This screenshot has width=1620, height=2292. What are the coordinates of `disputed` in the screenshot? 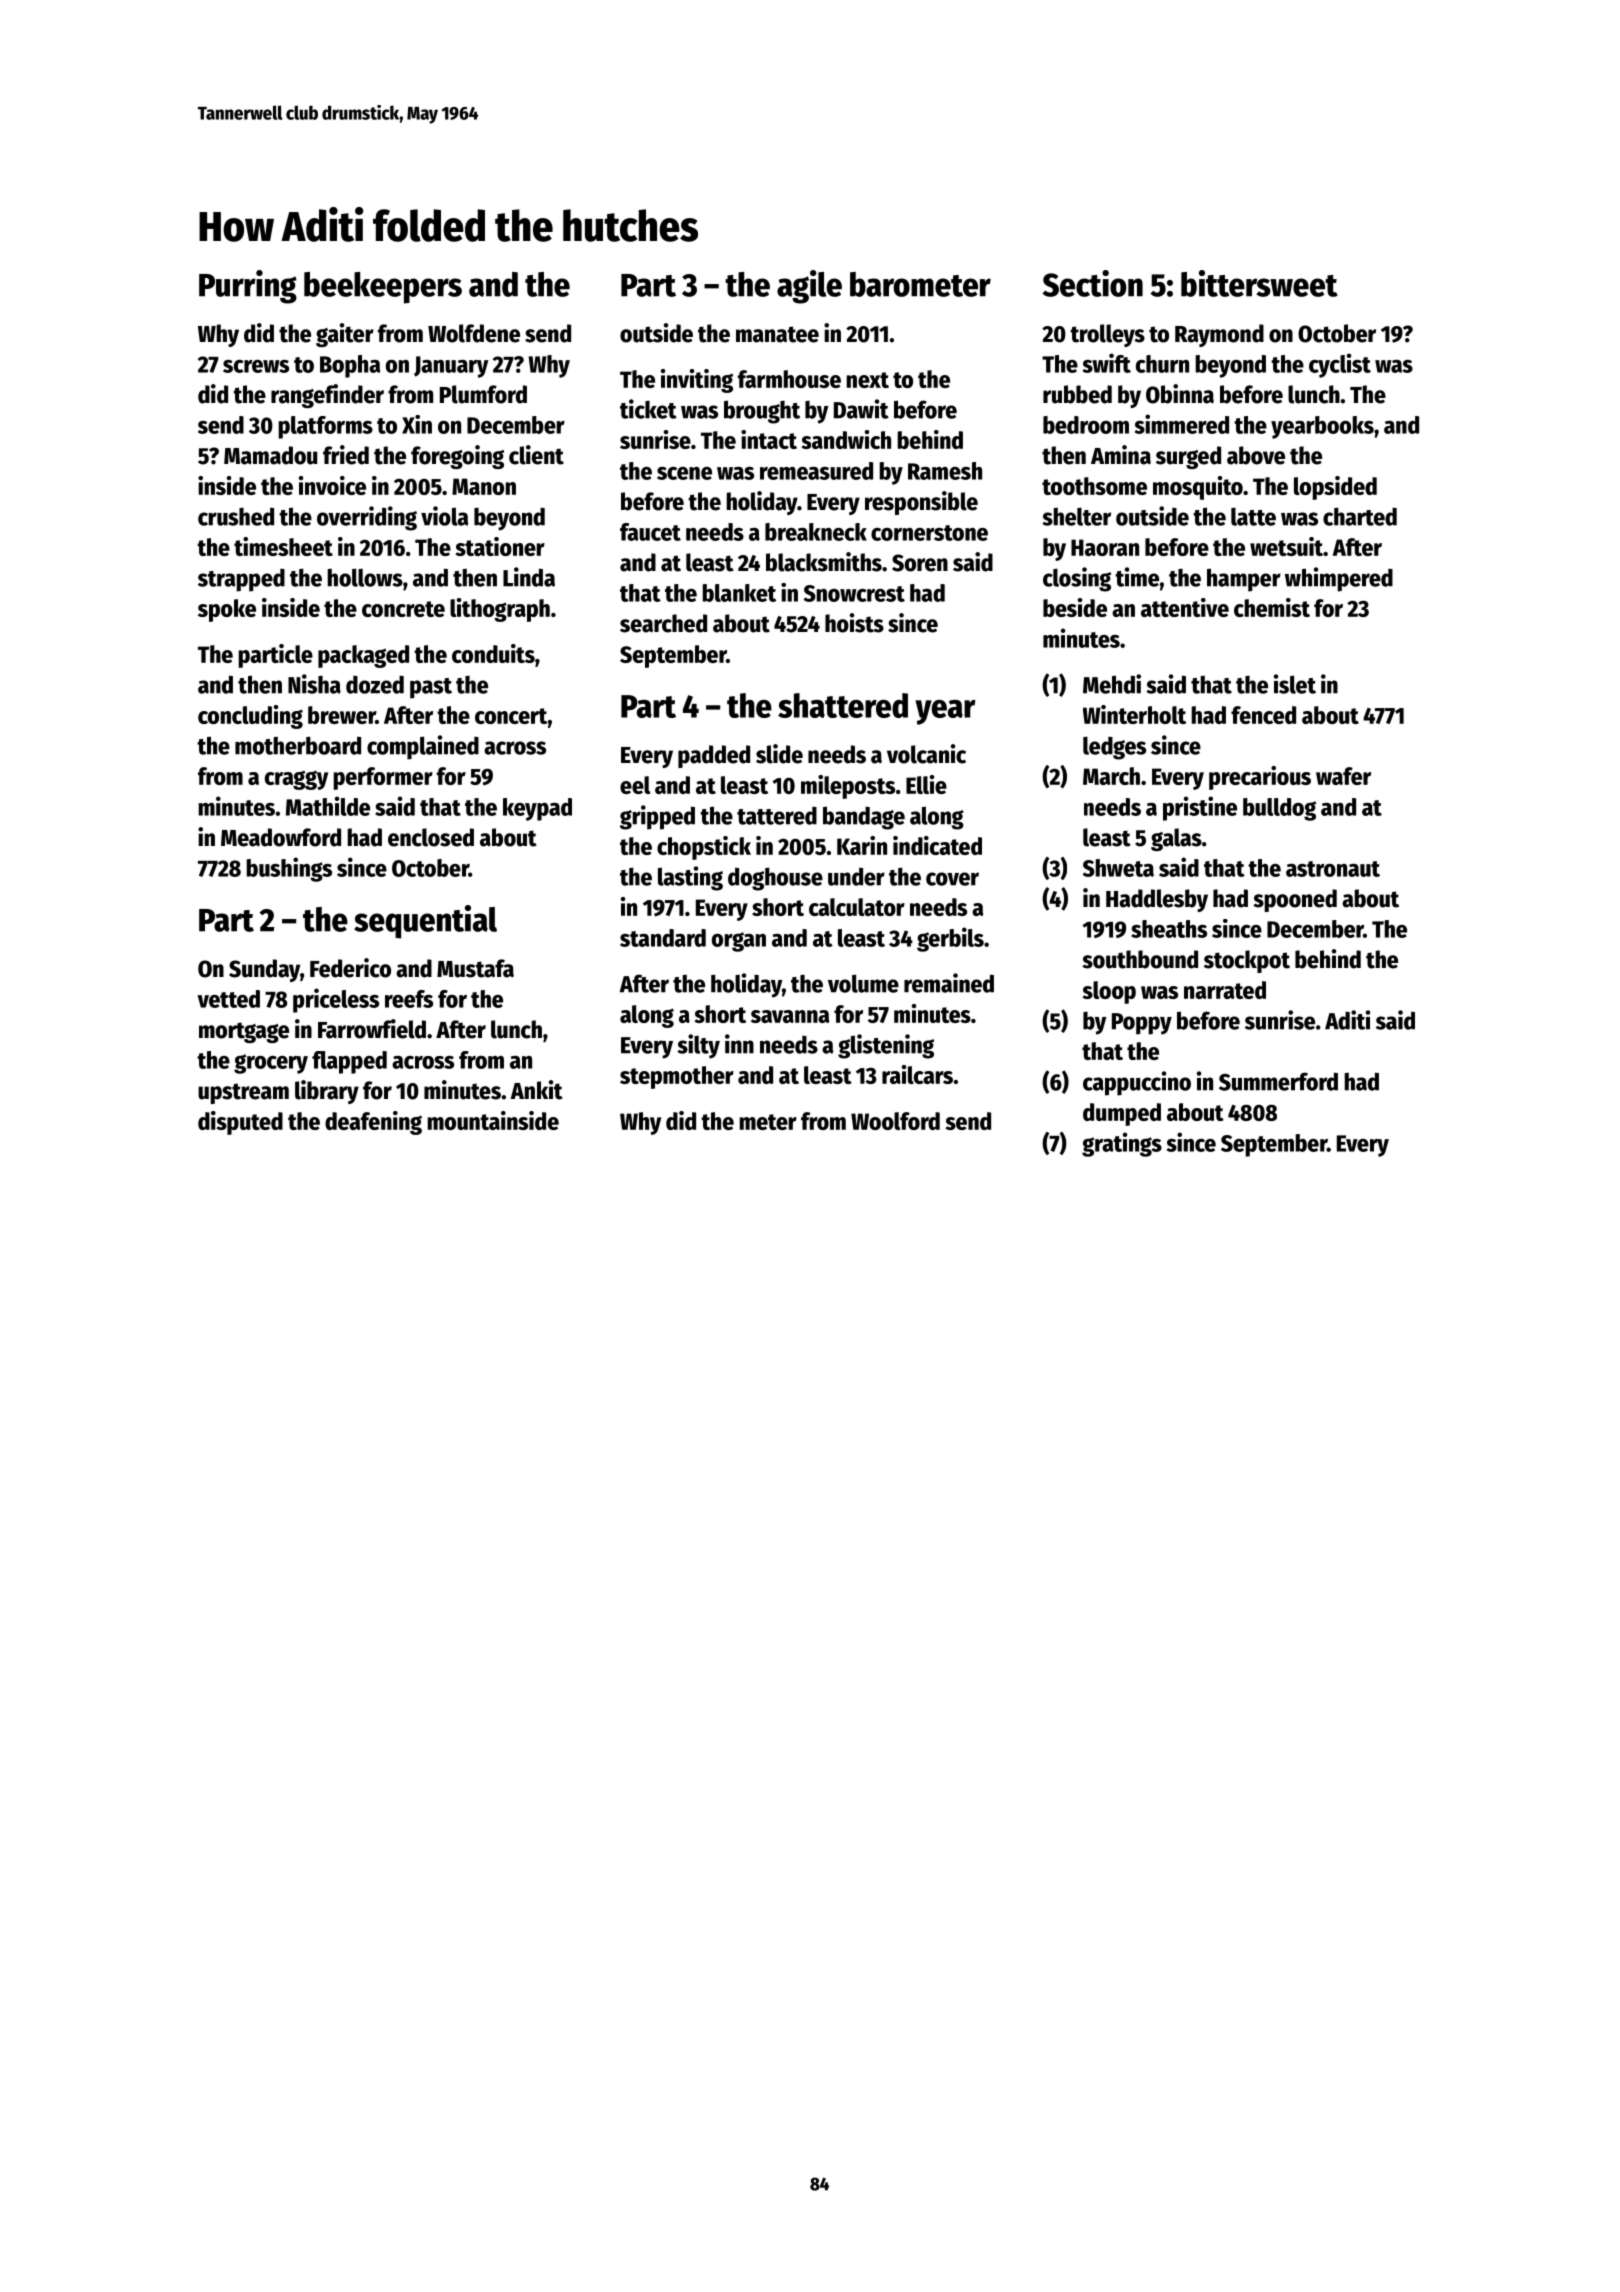 It's located at (240, 1123).
